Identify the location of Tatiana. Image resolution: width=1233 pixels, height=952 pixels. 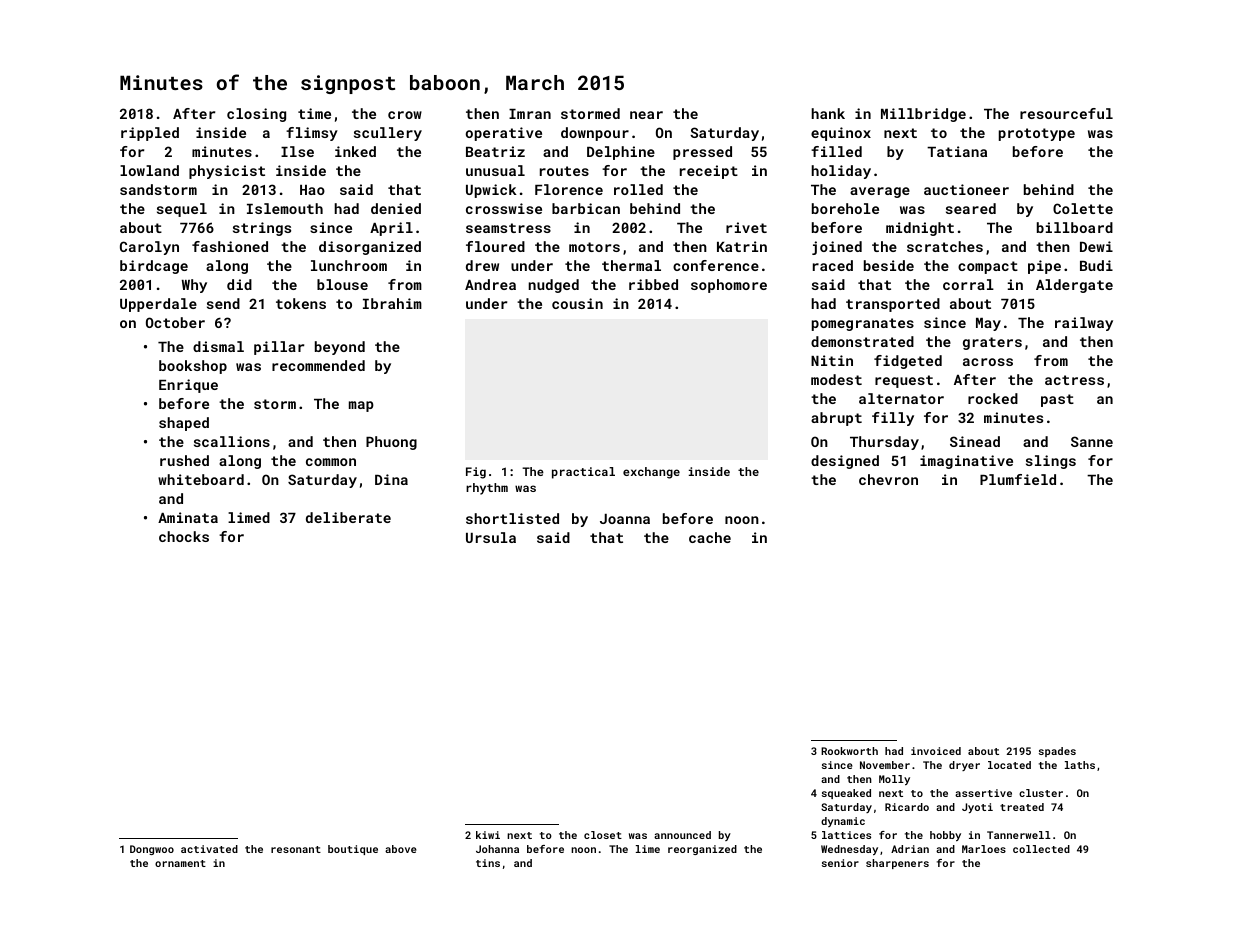
(957, 151).
